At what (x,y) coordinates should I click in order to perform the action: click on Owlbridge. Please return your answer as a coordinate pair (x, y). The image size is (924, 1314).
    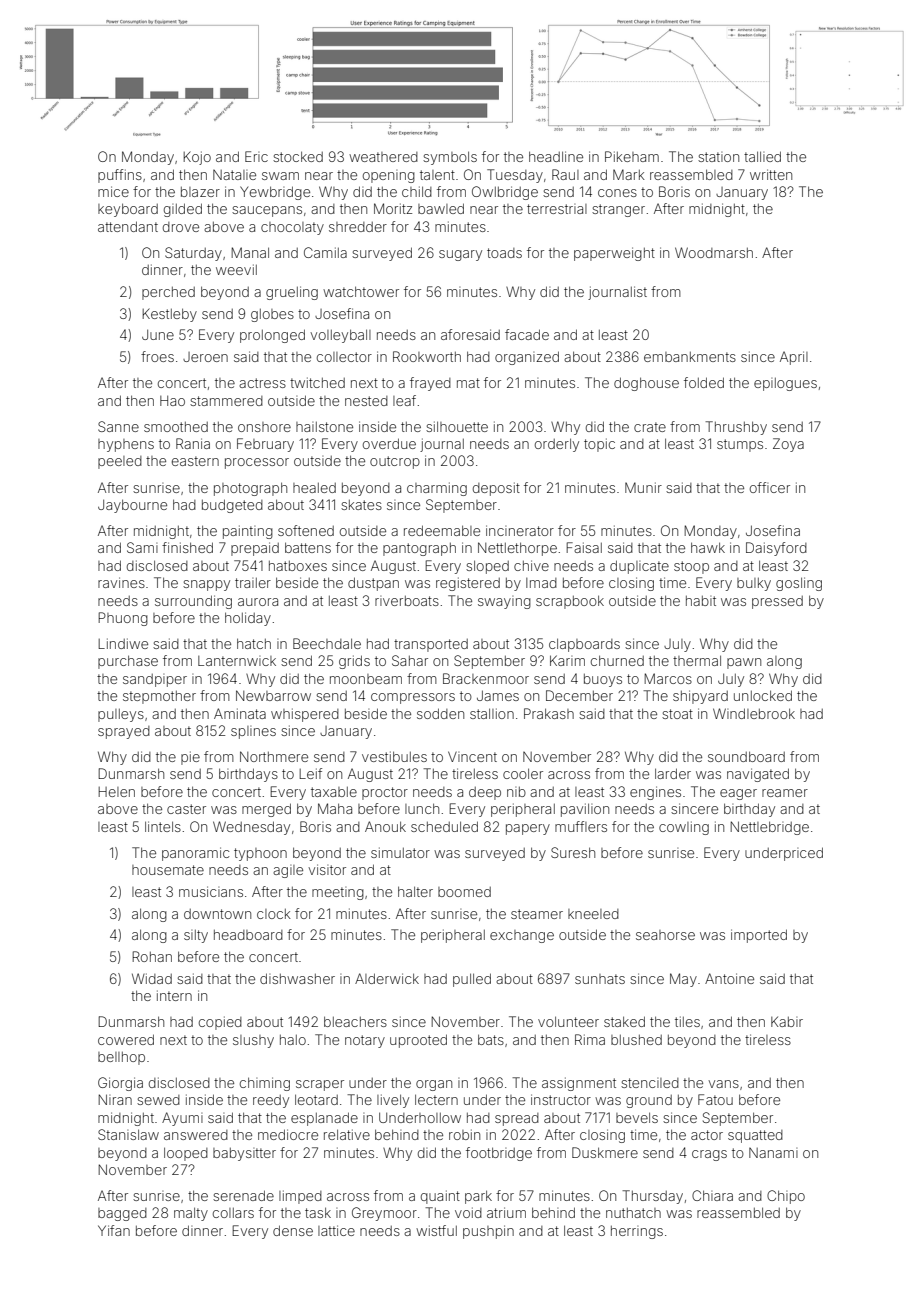
    Looking at the image, I should click on (505, 193).
